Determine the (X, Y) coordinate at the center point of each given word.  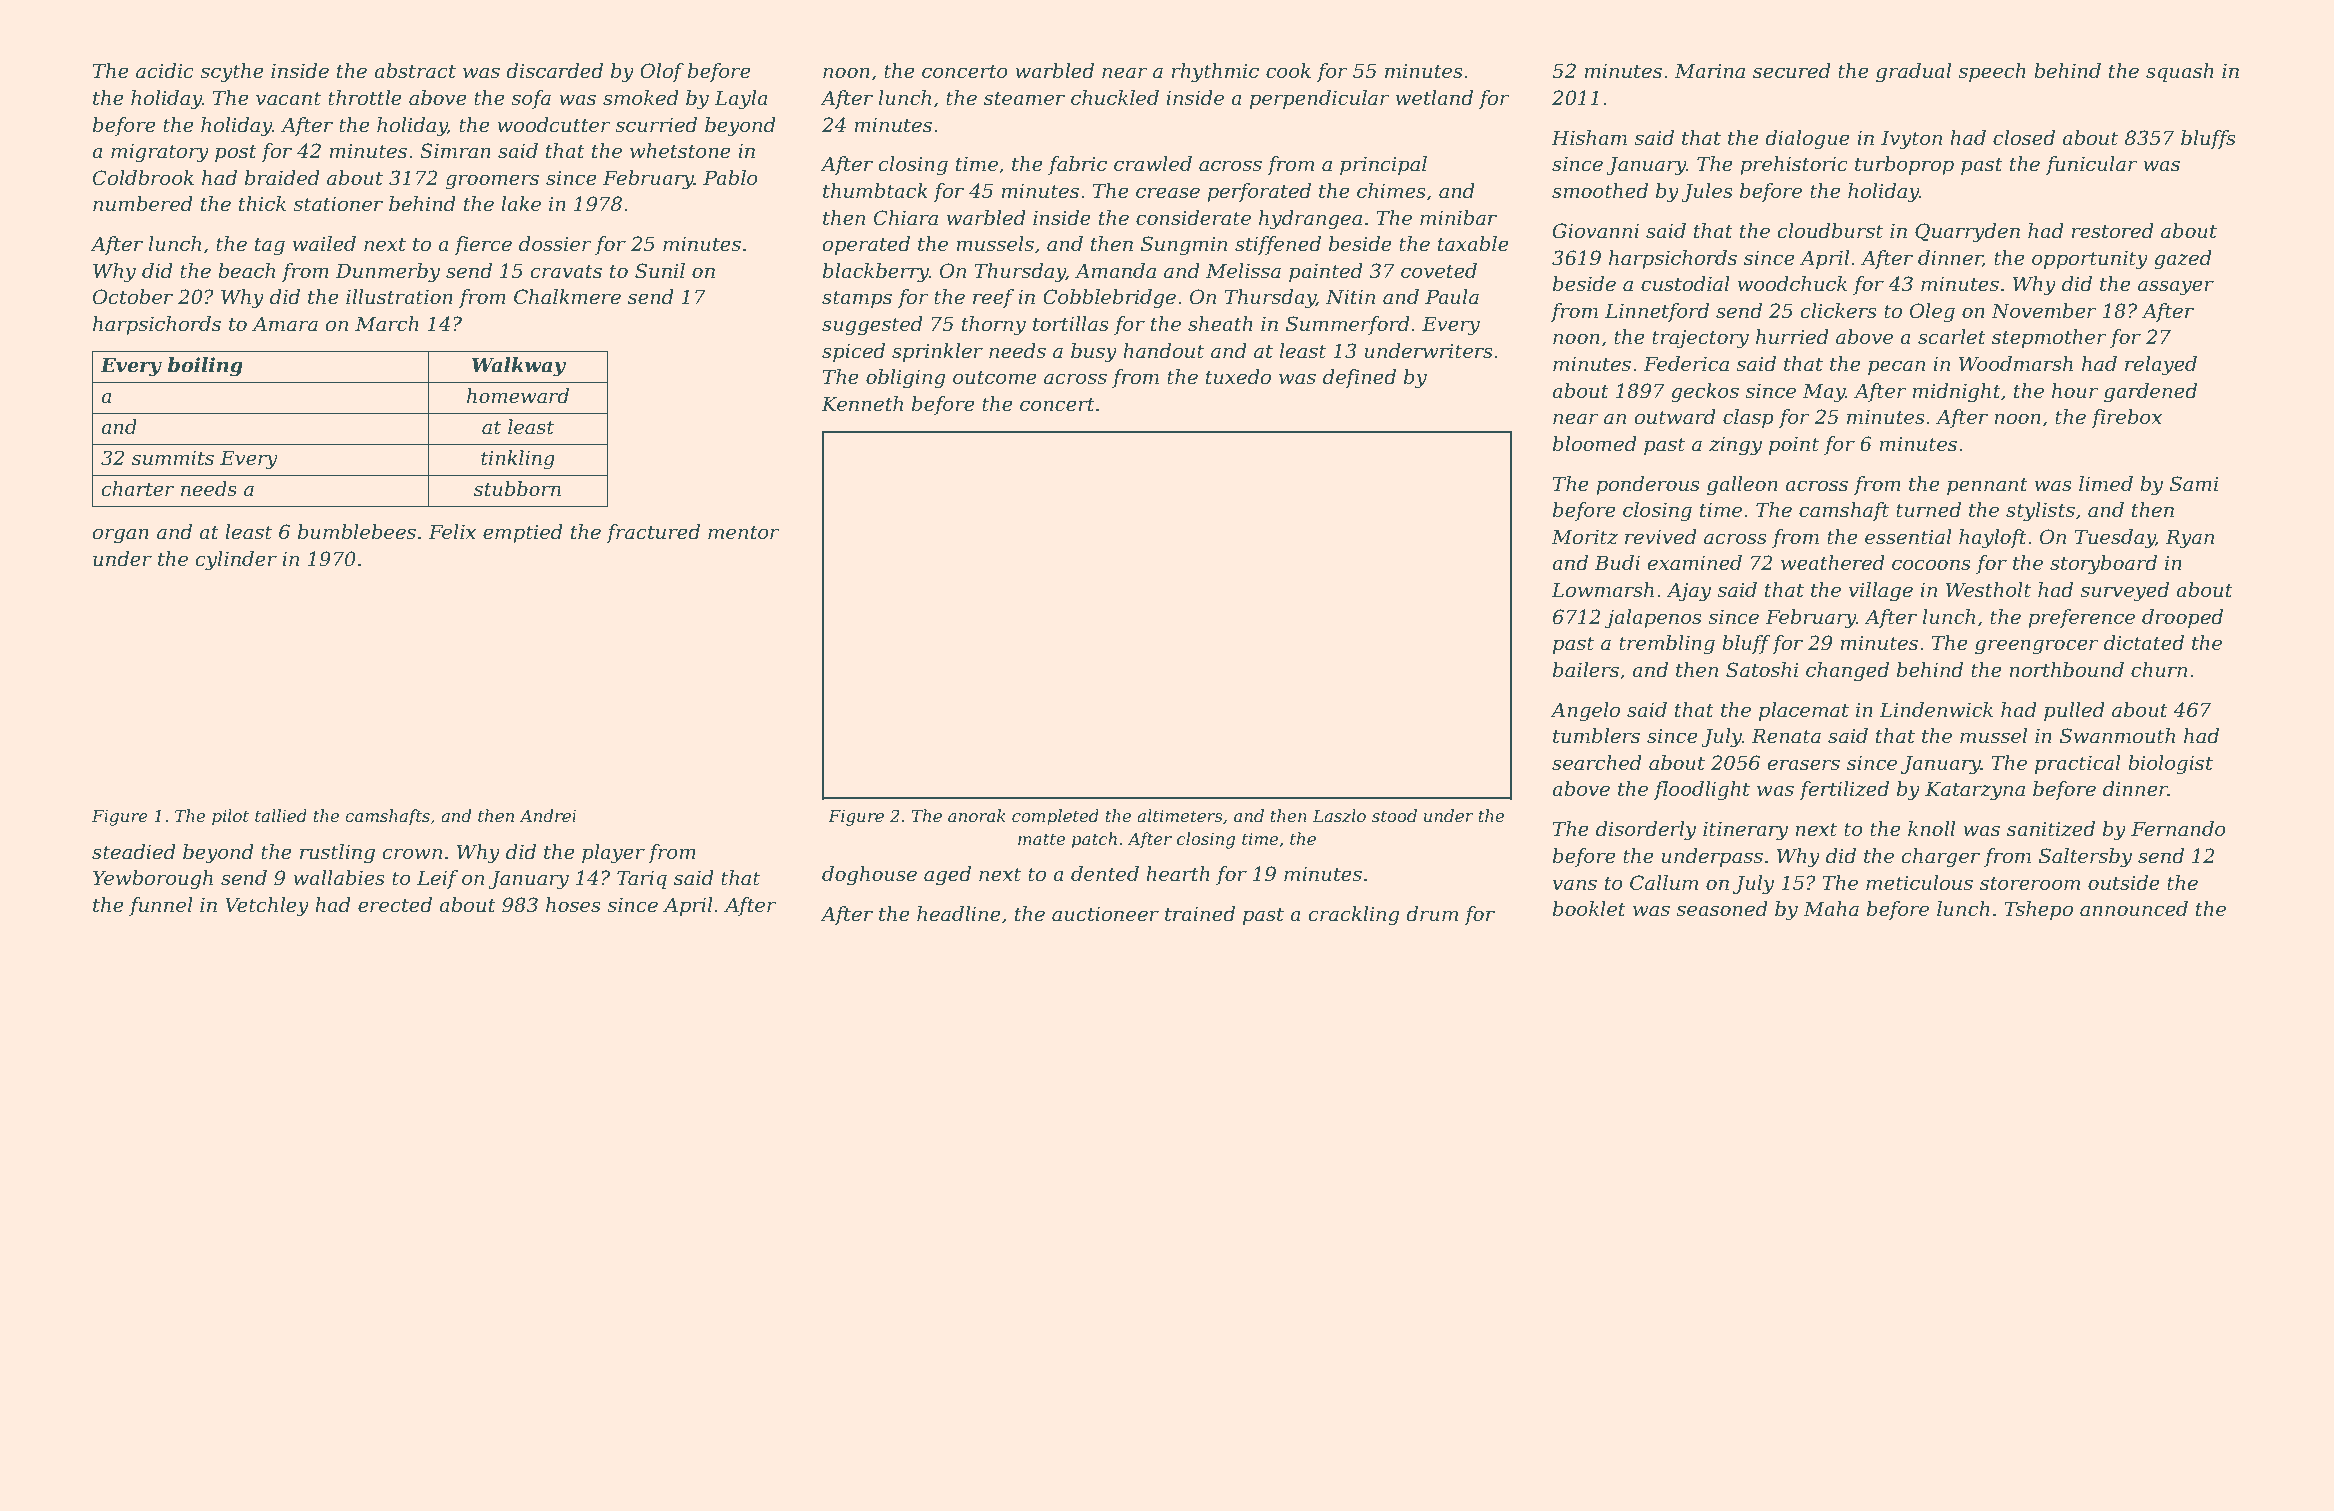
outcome (995, 377)
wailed (324, 244)
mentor (744, 532)
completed (1055, 817)
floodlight (1702, 791)
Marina (1709, 71)
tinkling (518, 460)
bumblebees (357, 532)
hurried (1792, 337)
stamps (857, 299)
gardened (2150, 393)
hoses (573, 905)
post (236, 153)
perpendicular (1320, 99)
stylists (2040, 512)
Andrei (547, 815)
